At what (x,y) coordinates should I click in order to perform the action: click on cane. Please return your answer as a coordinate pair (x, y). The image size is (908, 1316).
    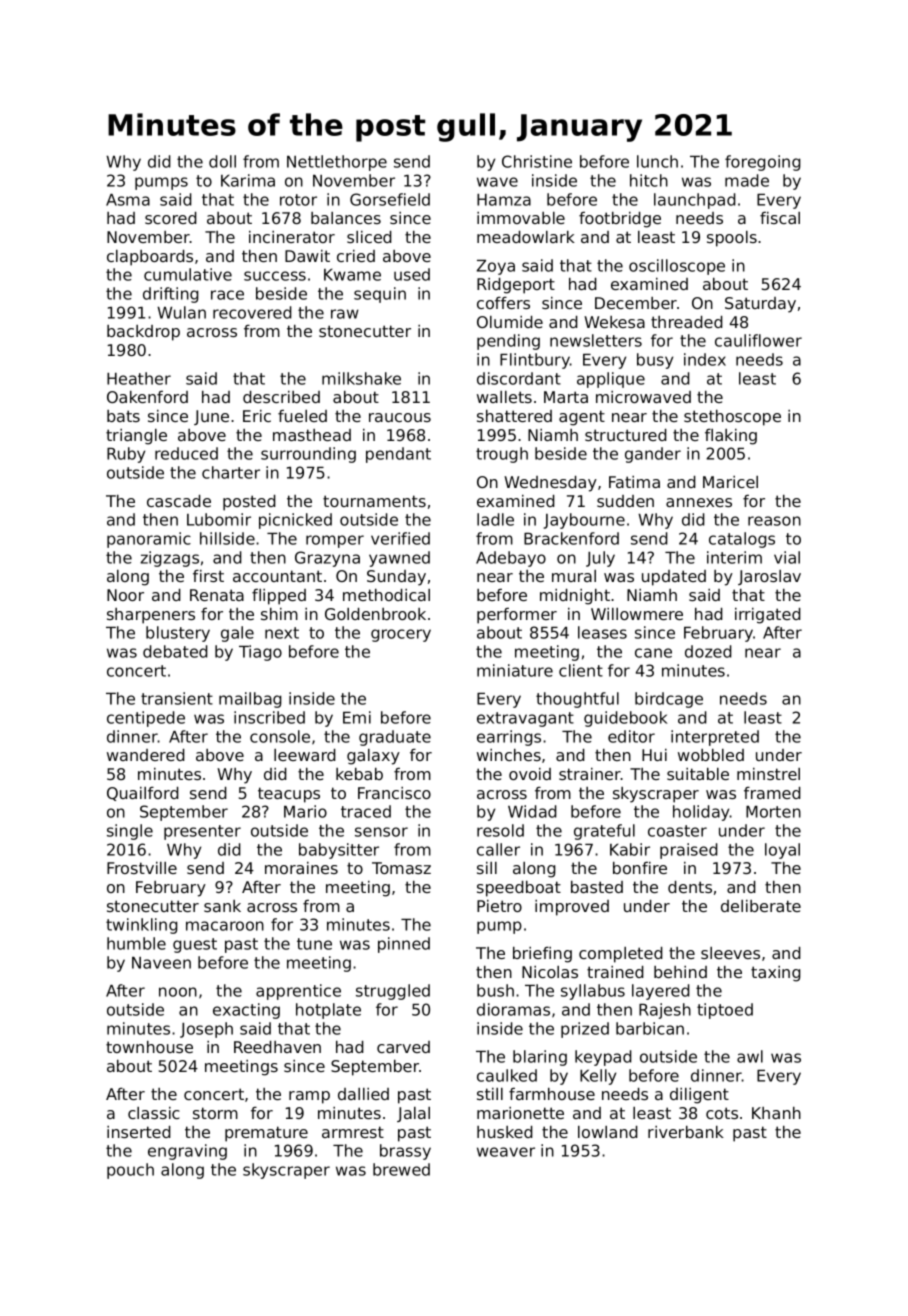
    Looking at the image, I should click on (653, 653).
